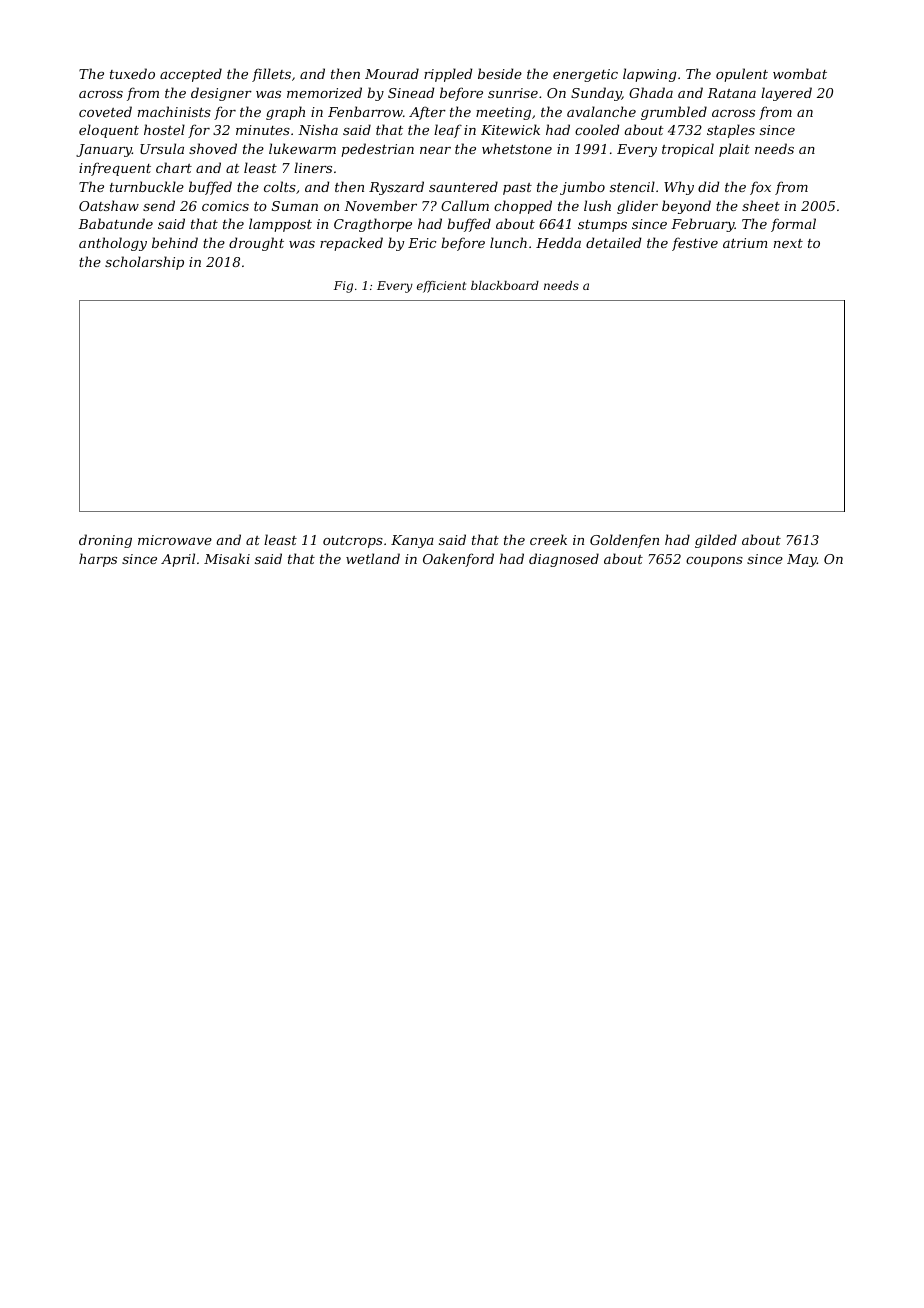 The width and height of the page is (924, 1308). What do you see at coordinates (637, 207) in the page?
I see `glider` at bounding box center [637, 207].
